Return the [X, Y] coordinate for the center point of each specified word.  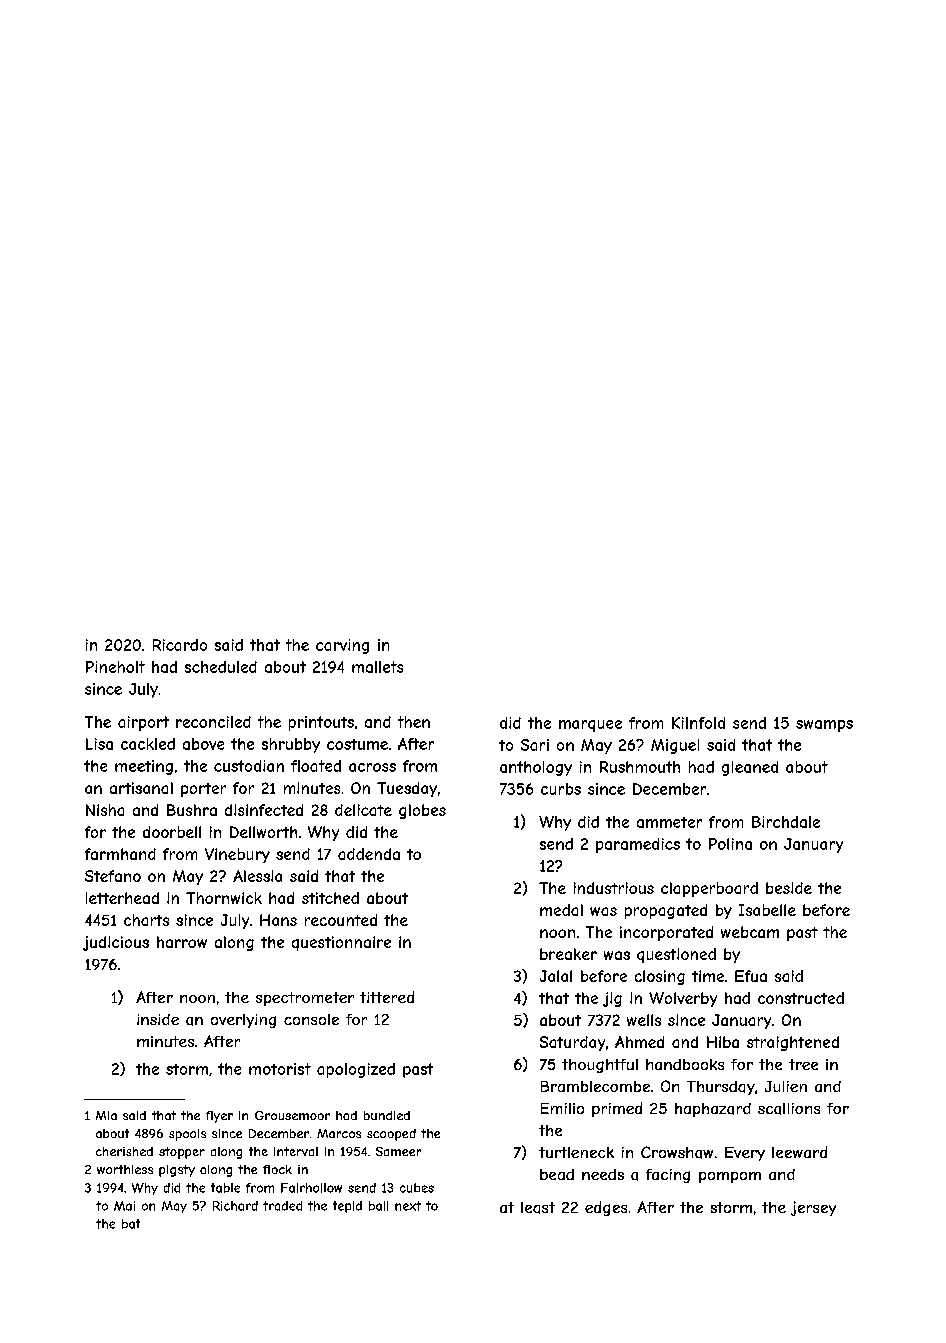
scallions [789, 1109]
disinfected [264, 810]
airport [143, 723]
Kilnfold [698, 723]
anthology [536, 768]
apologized [356, 1070]
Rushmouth [640, 767]
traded [282, 1206]
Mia [106, 1115]
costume [357, 744]
